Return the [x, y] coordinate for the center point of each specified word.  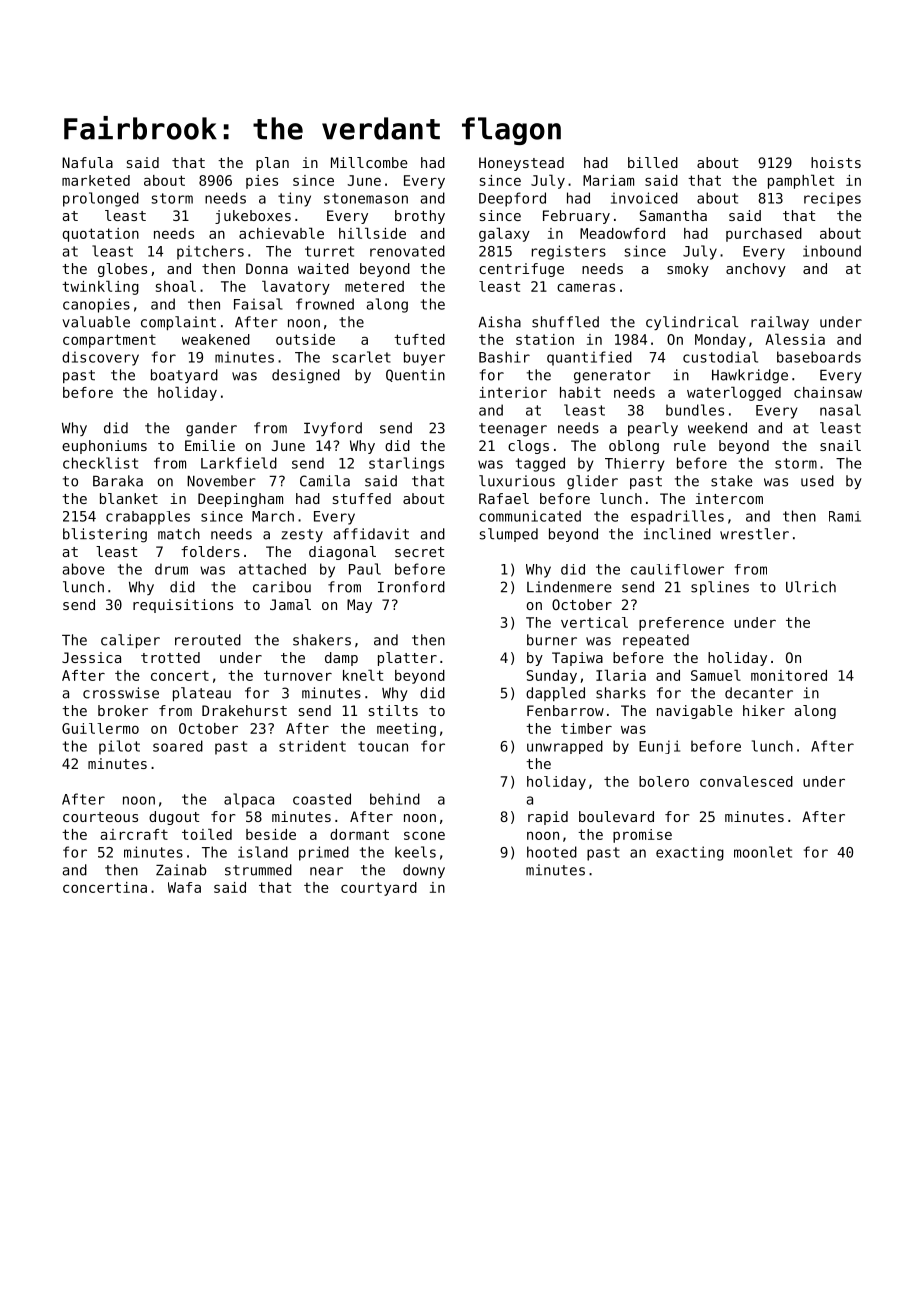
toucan [383, 746]
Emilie [210, 445]
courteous [100, 817]
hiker [764, 710]
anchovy [756, 270]
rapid [548, 818]
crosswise [121, 693]
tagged [540, 464]
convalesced [746, 781]
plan [272, 164]
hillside [372, 233]
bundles [695, 410]
